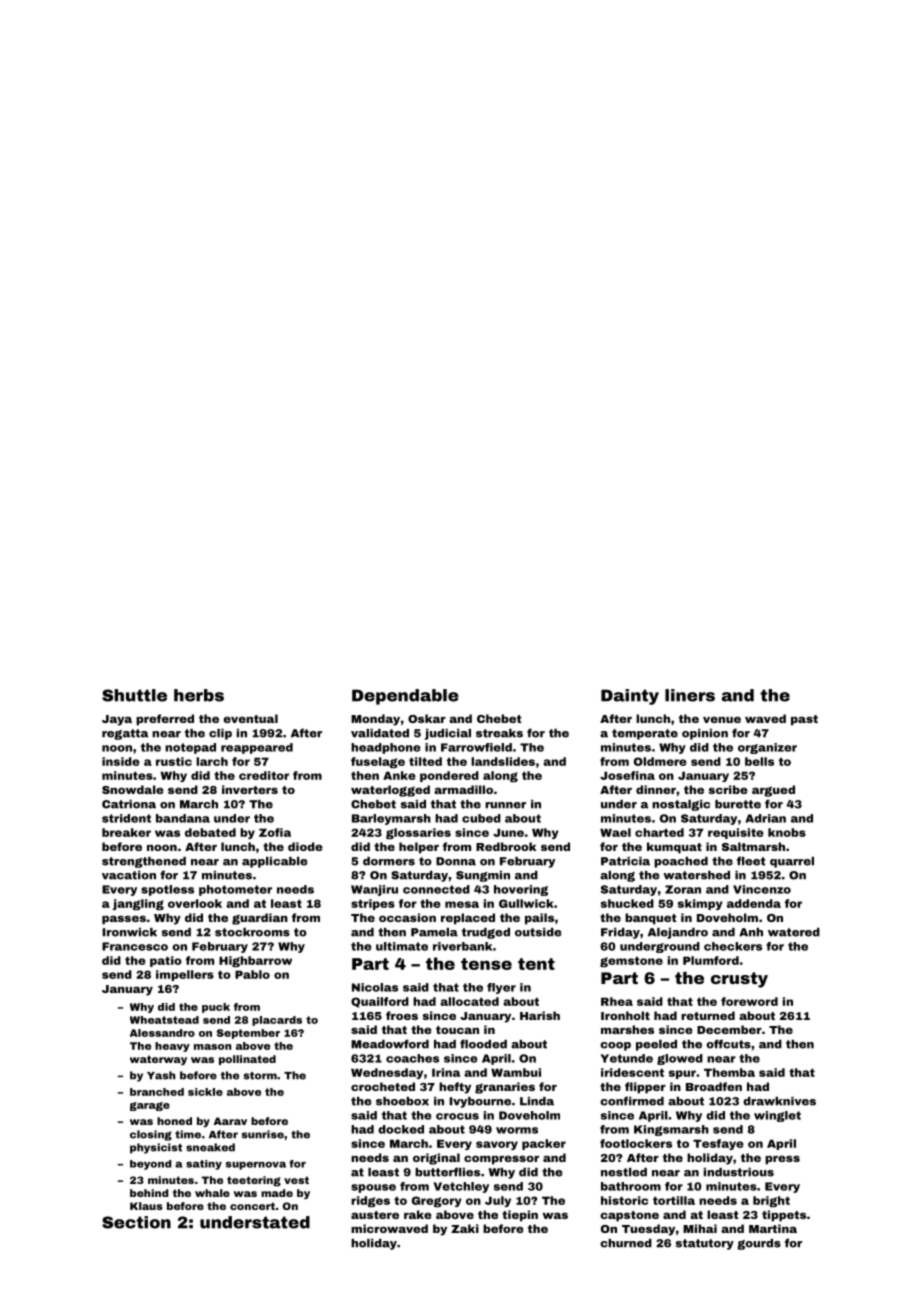 This screenshot has height=1308, width=924. What do you see at coordinates (468, 919) in the screenshot?
I see `replaced` at bounding box center [468, 919].
